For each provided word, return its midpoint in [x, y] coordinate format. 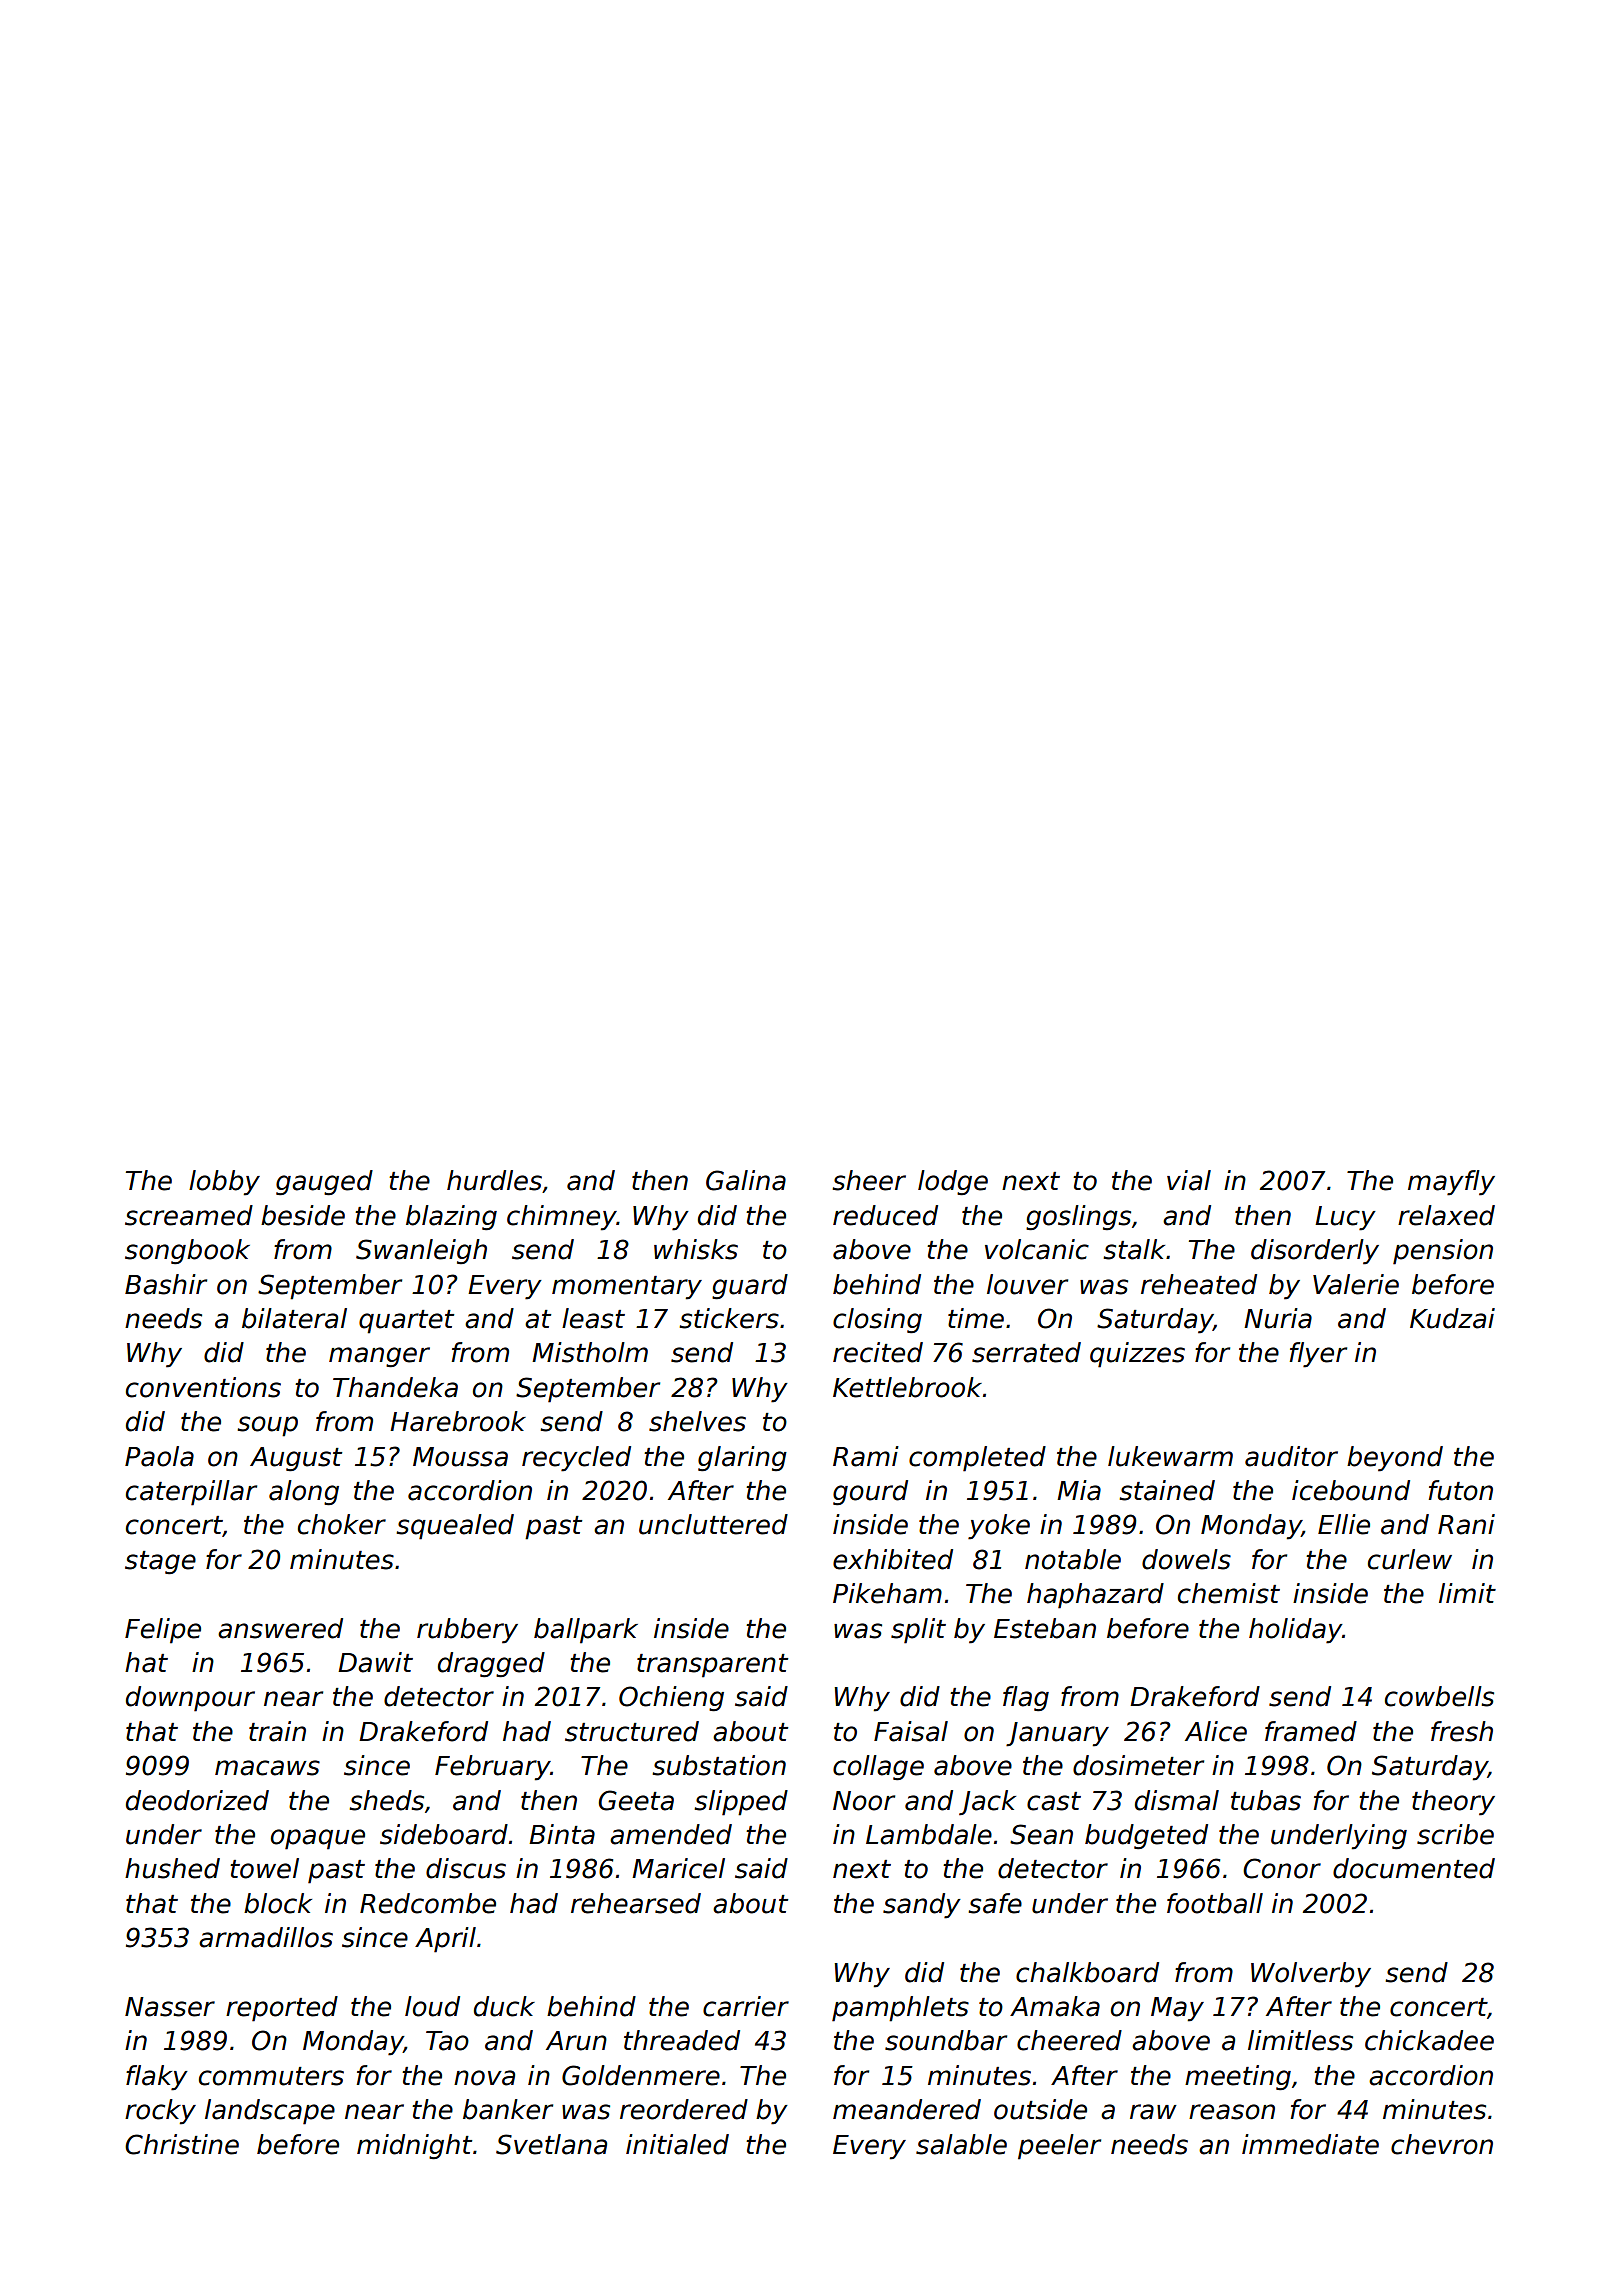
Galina [746, 1180]
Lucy [1345, 1218]
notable [1073, 1559]
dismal [1177, 1800]
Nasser [170, 2007]
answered [280, 1628]
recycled [576, 1459]
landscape [270, 2112]
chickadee [1429, 2040]
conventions [203, 1387]
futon [1461, 1490]
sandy [922, 1906]
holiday [1295, 1631]
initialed [677, 2144]
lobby [224, 1183]
